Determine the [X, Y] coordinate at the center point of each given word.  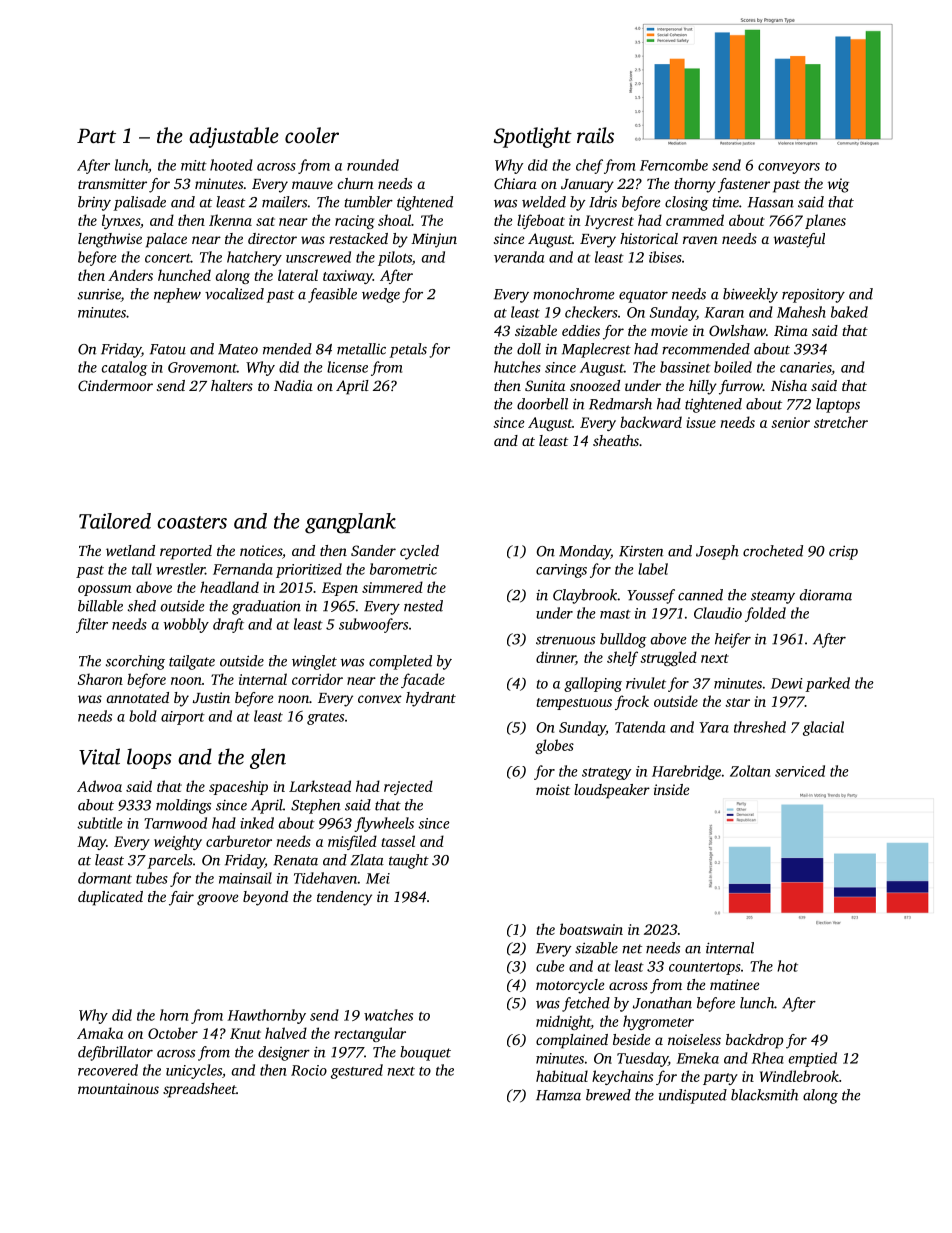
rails [595, 135]
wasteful [799, 240]
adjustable [234, 137]
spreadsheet [199, 1090]
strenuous [565, 640]
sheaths [616, 440]
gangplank [350, 523]
